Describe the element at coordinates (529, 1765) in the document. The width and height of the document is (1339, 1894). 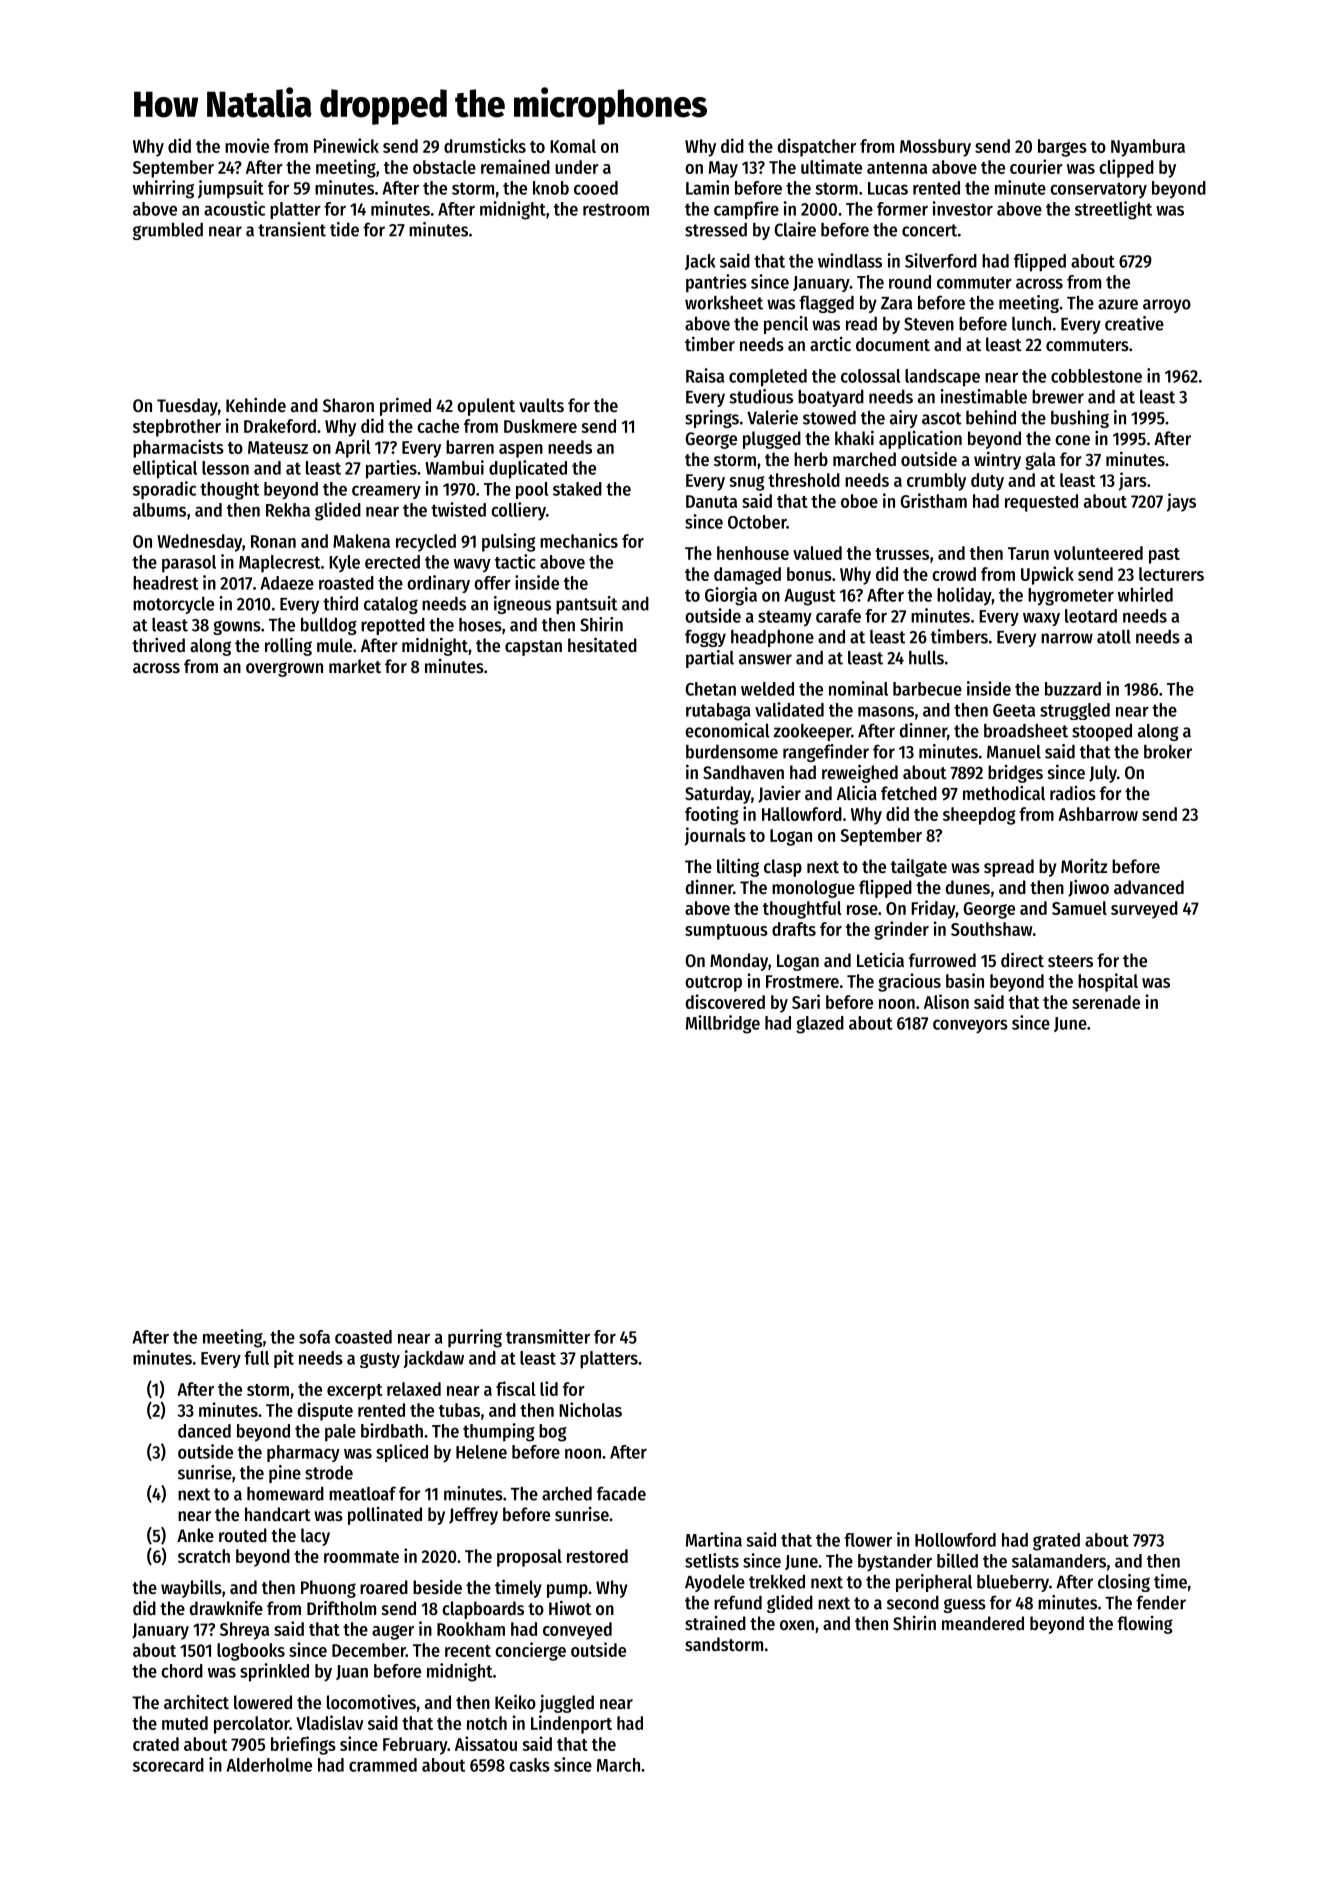
I see `casks` at that location.
